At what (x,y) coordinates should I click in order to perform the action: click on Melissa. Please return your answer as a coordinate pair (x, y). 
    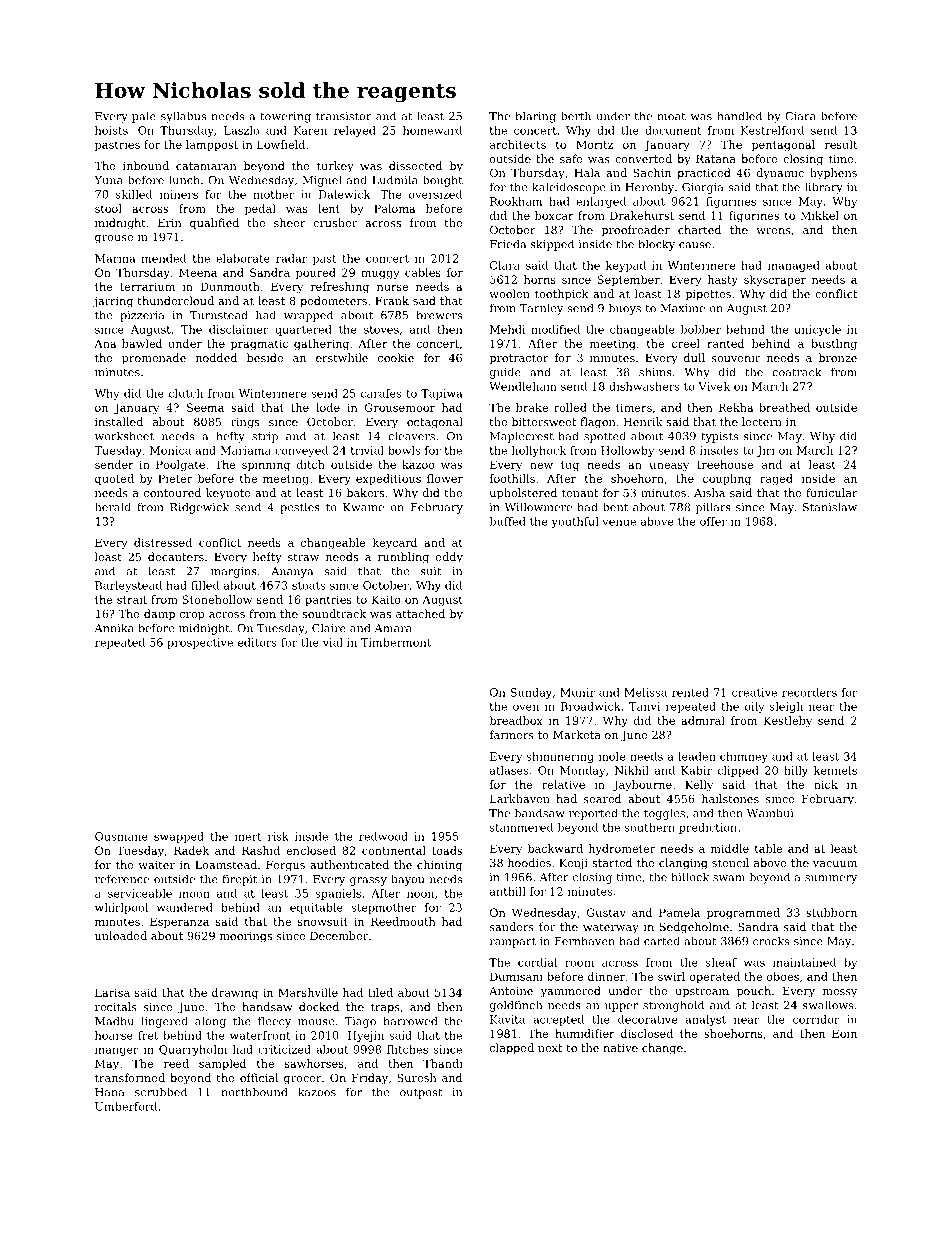
    Looking at the image, I should click on (645, 692).
